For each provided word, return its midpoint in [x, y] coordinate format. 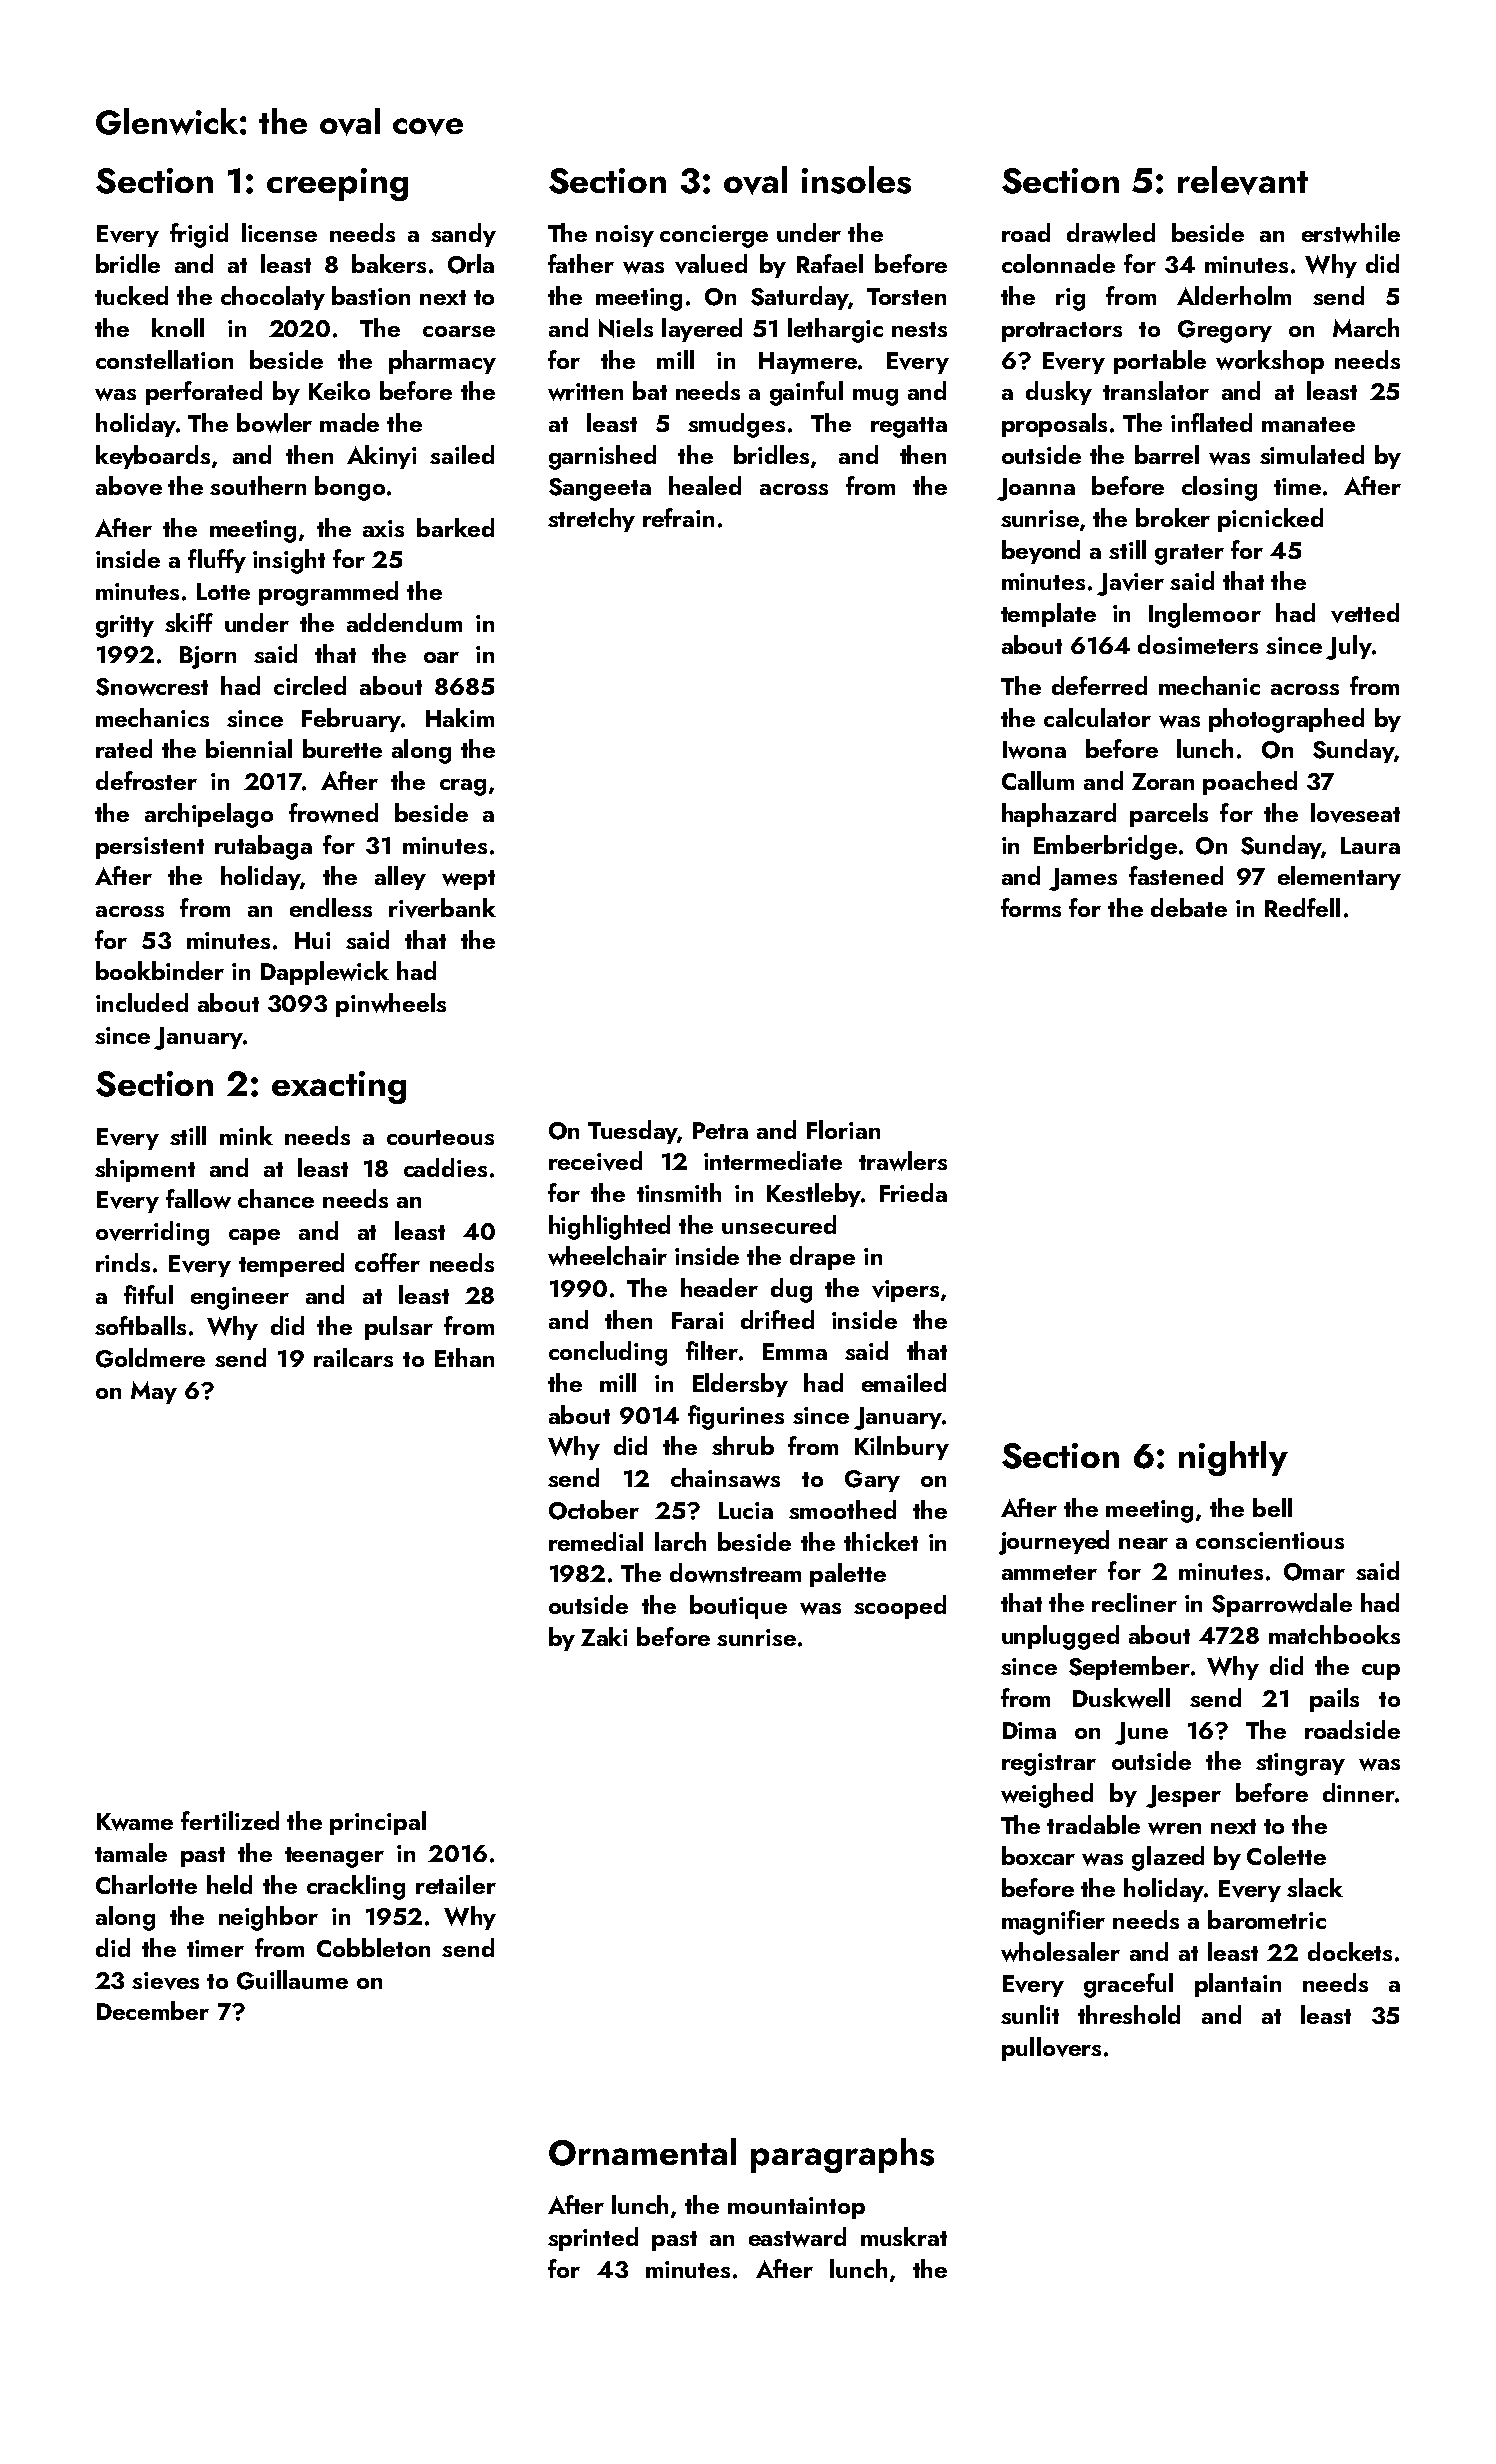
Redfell [1302, 907]
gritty [125, 626]
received [595, 1161]
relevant [1243, 180]
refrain [678, 517]
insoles [856, 180]
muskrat [904, 2236]
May [154, 1392]
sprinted [593, 2239]
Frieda [913, 1192]
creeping [337, 184]
